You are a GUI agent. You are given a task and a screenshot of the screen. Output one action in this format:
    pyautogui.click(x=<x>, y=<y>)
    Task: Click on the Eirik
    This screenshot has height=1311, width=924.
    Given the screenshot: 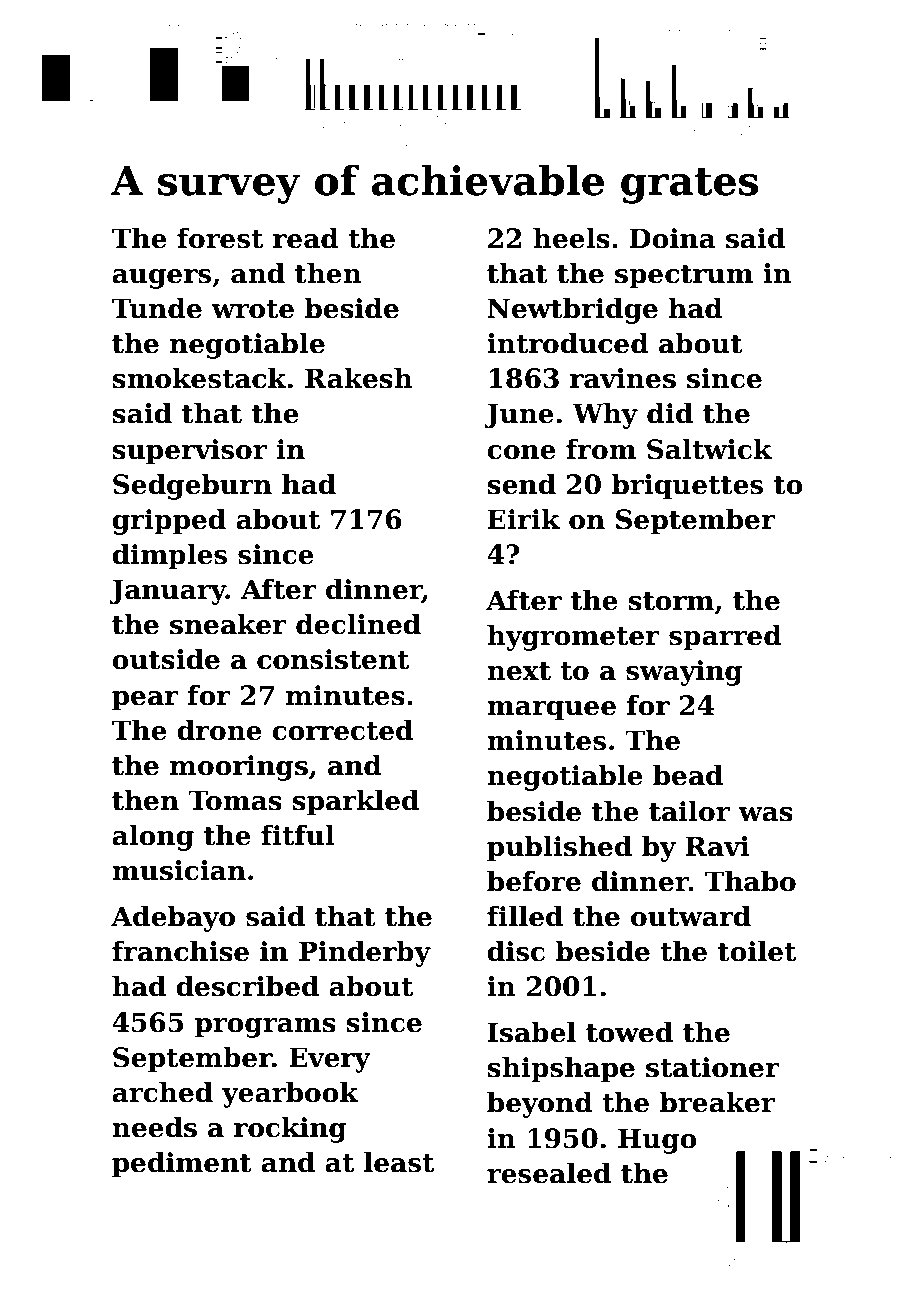 What is the action you would take?
    pyautogui.click(x=524, y=518)
